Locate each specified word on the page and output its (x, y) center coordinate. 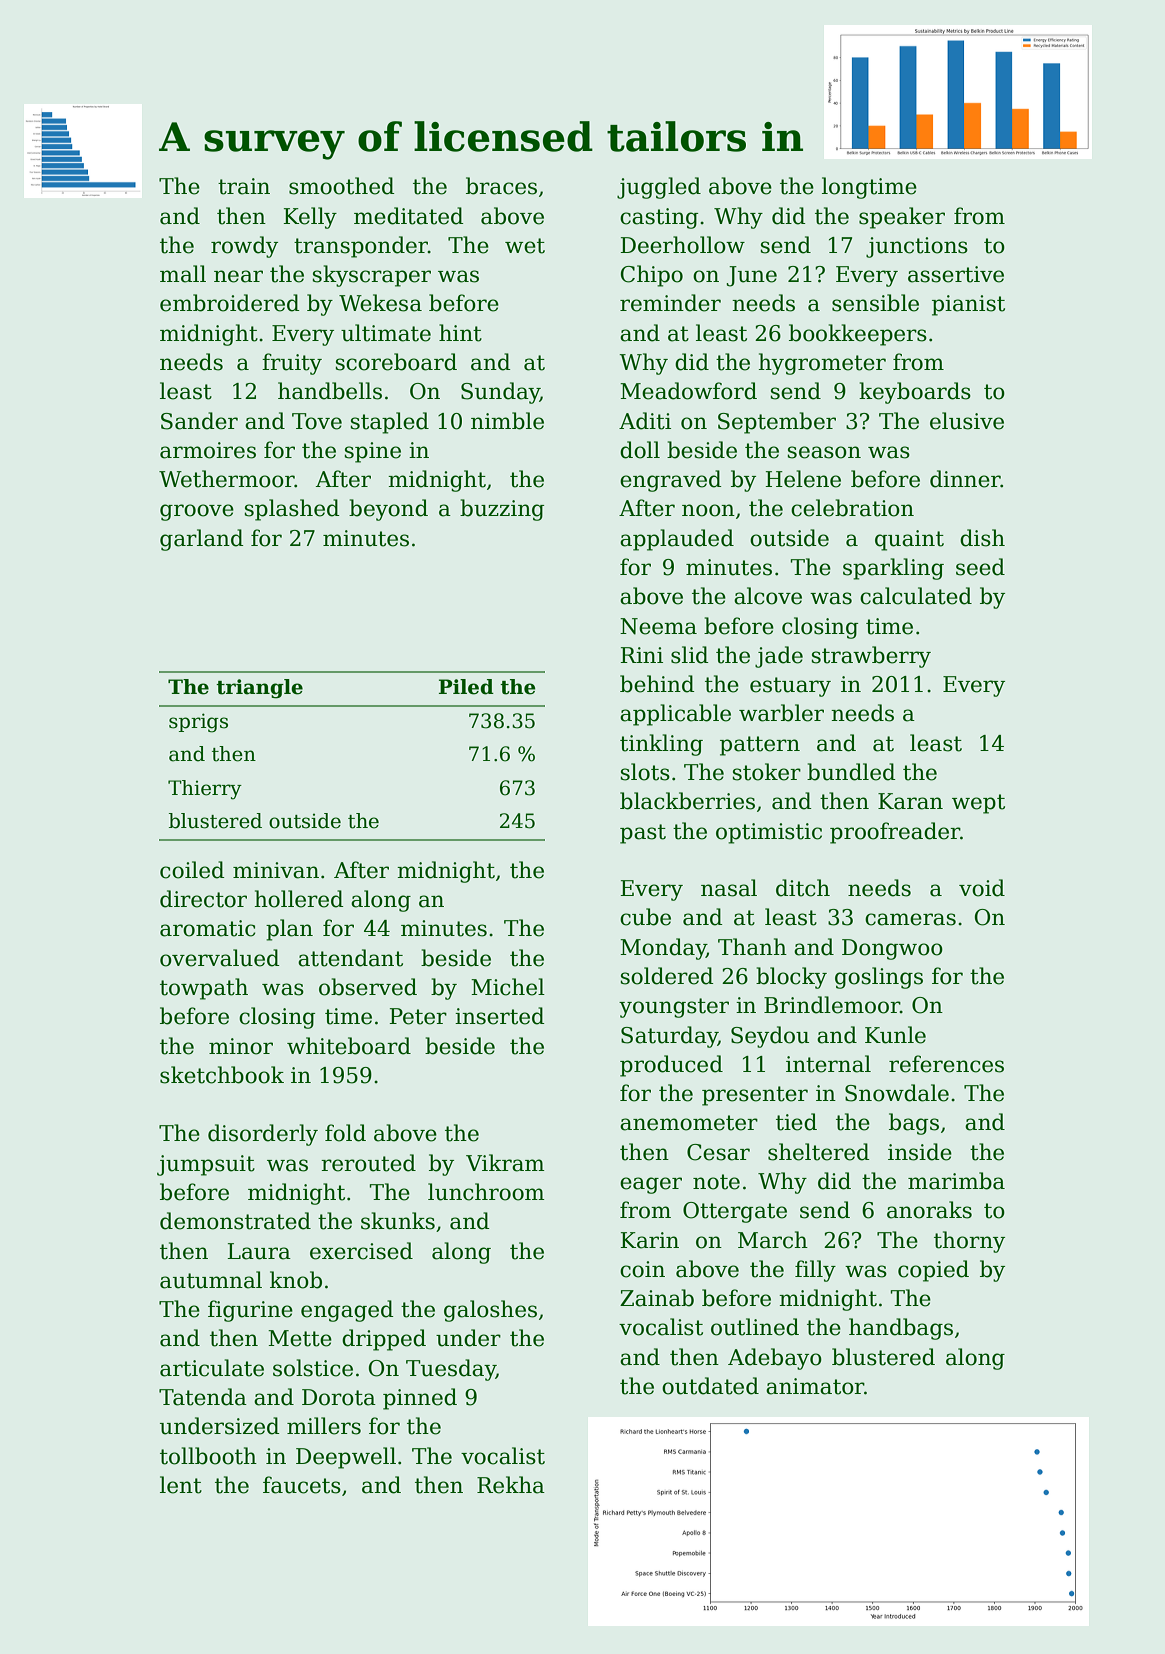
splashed (292, 510)
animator (815, 1386)
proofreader (895, 833)
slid (689, 655)
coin (642, 1269)
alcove (768, 596)
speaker (902, 218)
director (203, 899)
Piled (466, 687)
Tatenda (203, 1397)
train (244, 186)
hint (460, 333)
